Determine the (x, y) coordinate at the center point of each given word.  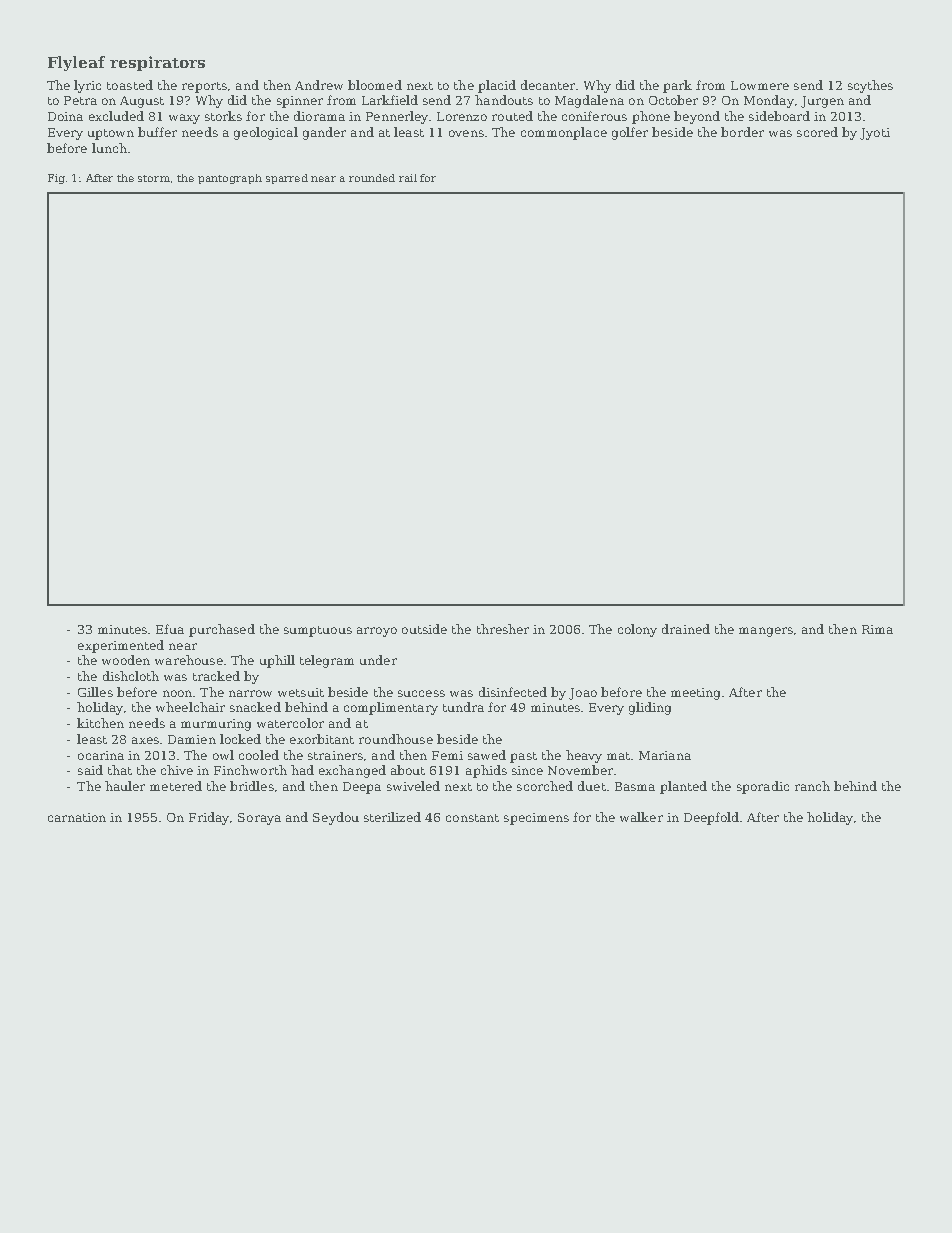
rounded (372, 178)
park (677, 86)
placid (497, 86)
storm (154, 178)
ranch (812, 786)
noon (177, 693)
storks (223, 116)
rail (408, 178)
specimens (536, 819)
